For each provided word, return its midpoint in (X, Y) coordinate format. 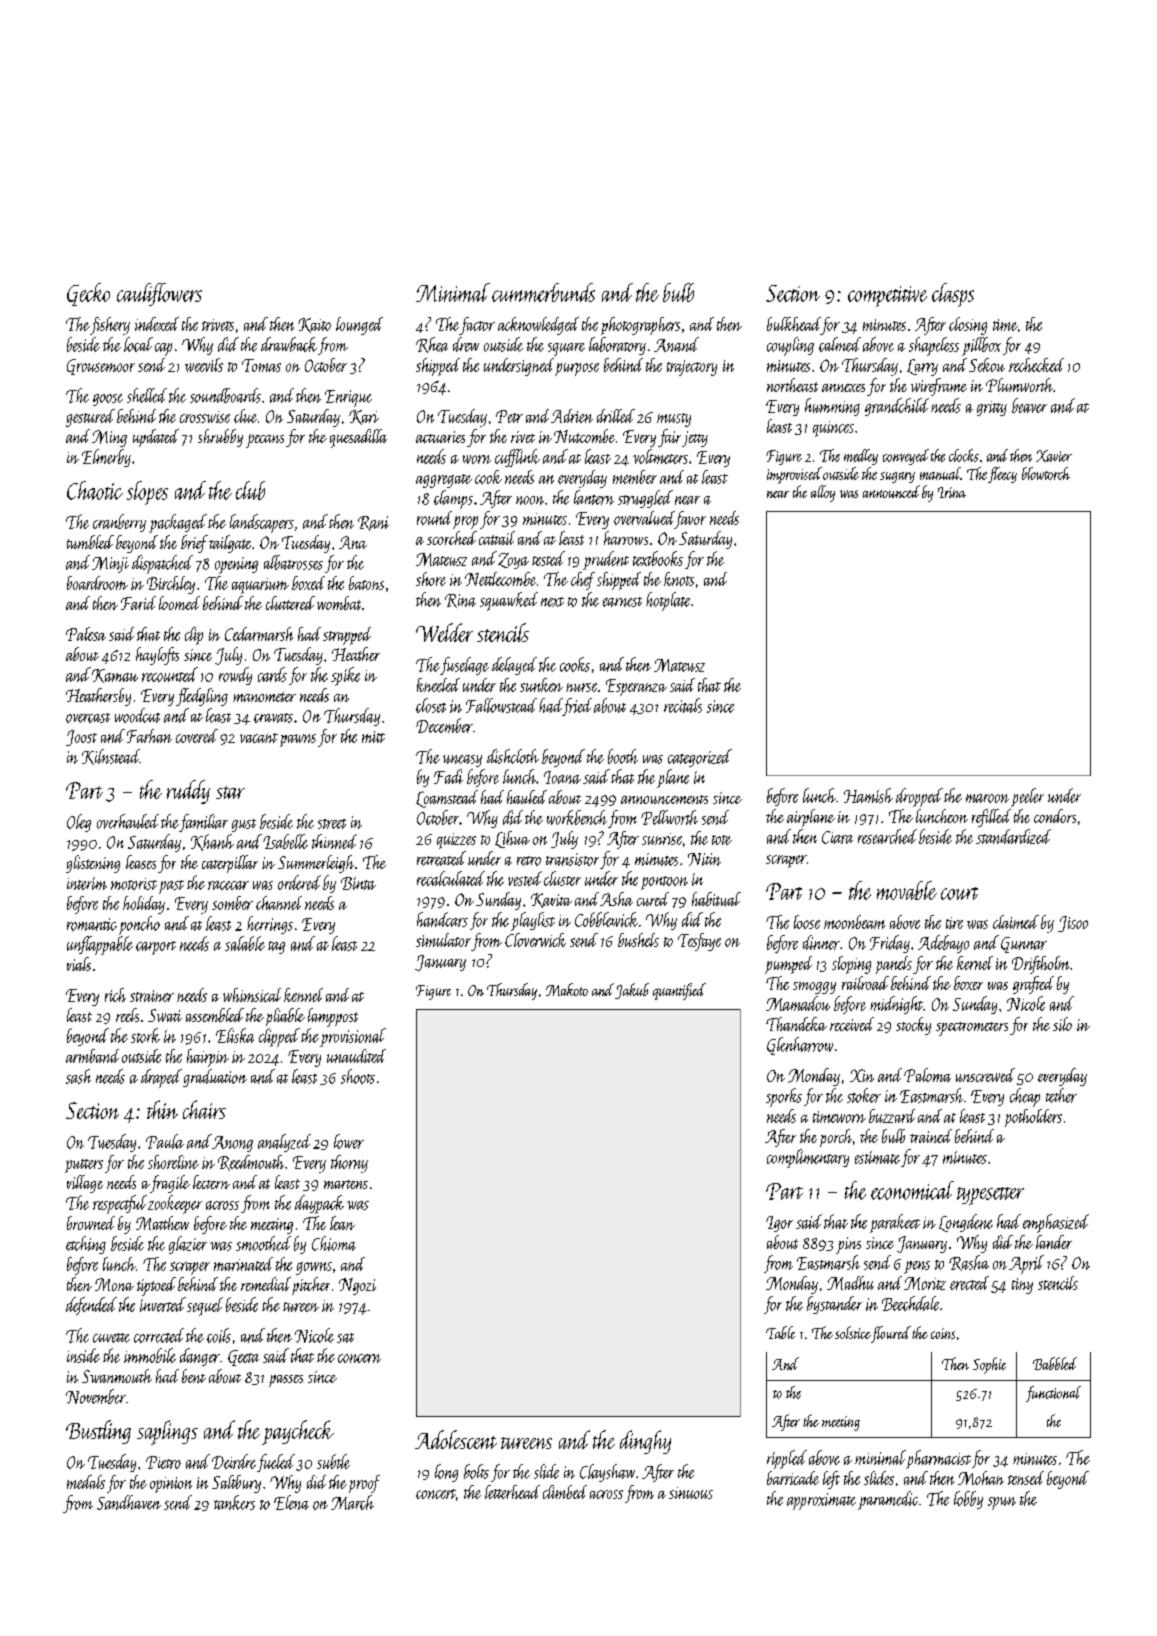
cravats (273, 718)
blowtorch (1046, 473)
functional (1053, 1394)
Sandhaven (129, 1502)
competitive (887, 296)
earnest (622, 602)
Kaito (314, 325)
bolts (476, 1471)
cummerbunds (543, 292)
